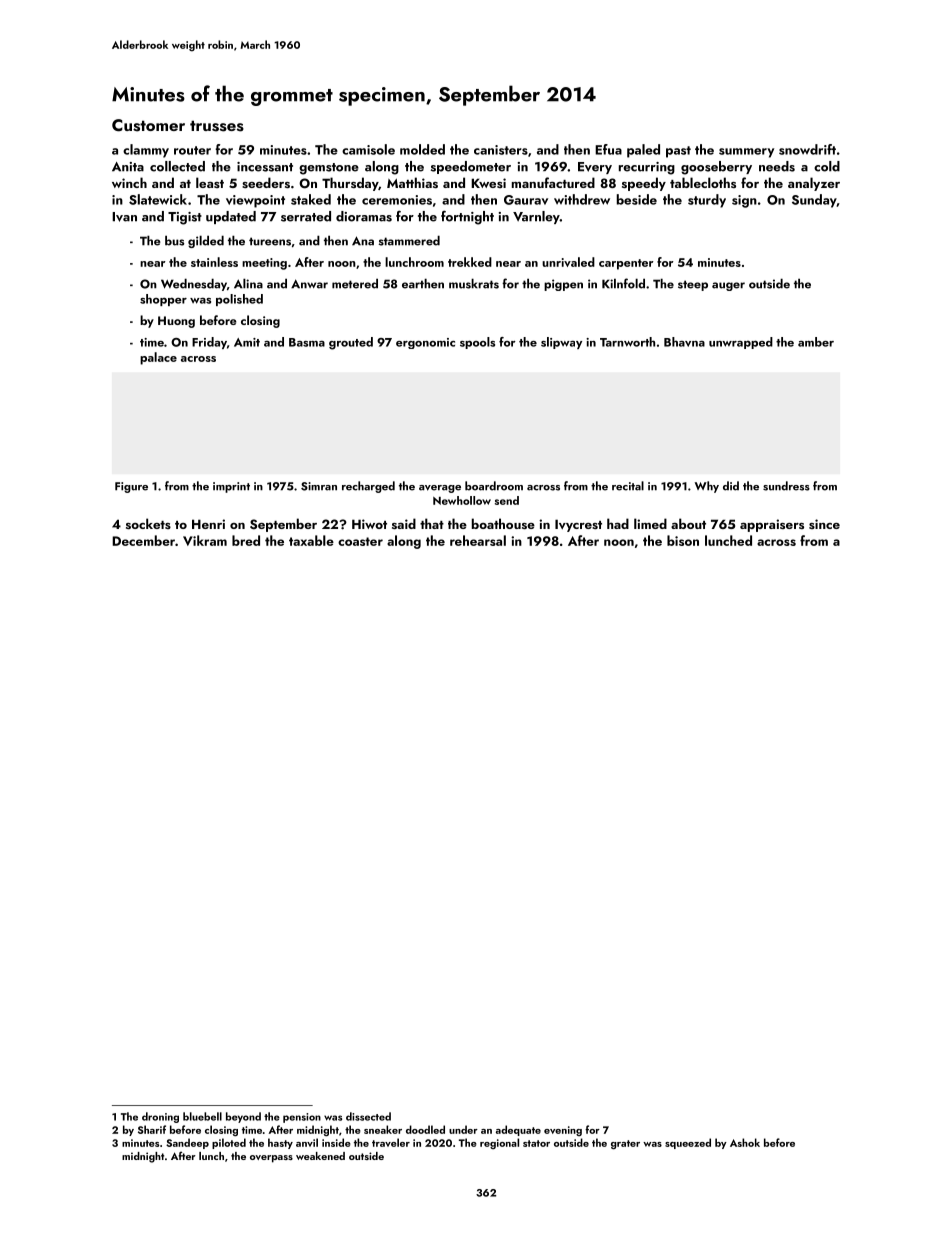 This image has width=952, height=1233. Describe the element at coordinates (561, 343) in the image. I see `slipway` at that location.
